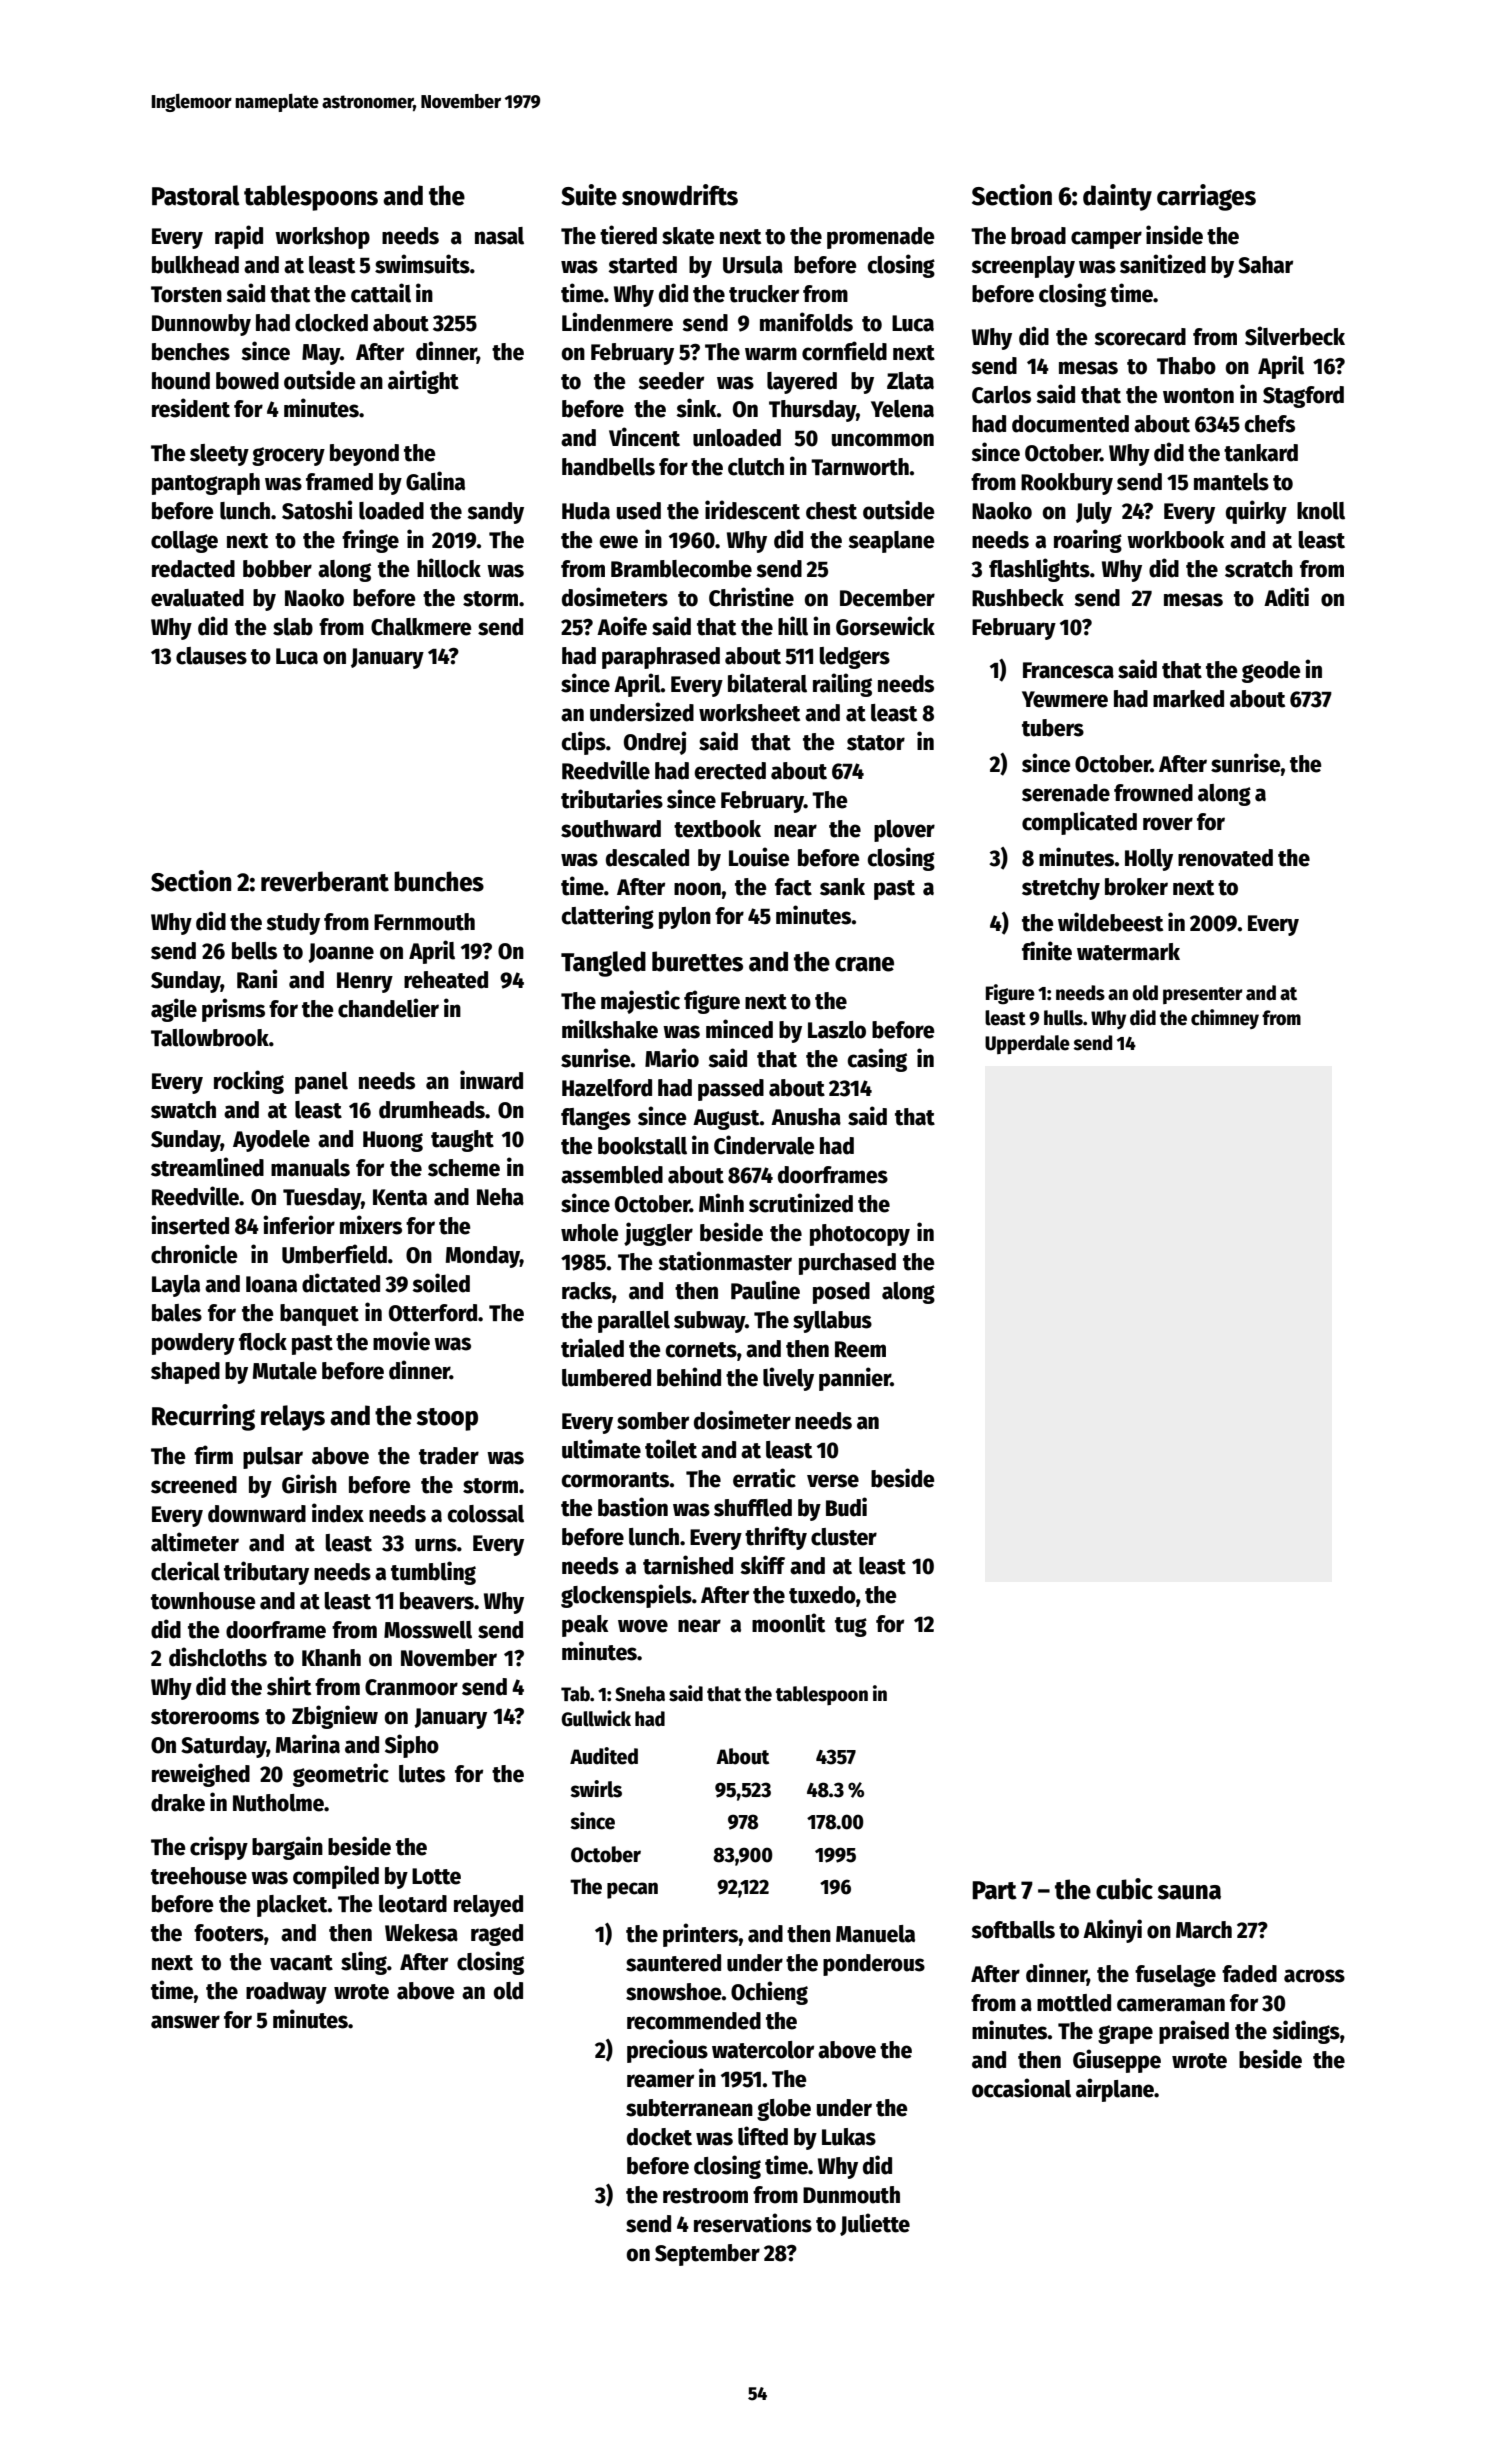 Image resolution: width=1496 pixels, height=2464 pixels. What do you see at coordinates (1189, 1892) in the page?
I see `sauna` at bounding box center [1189, 1892].
